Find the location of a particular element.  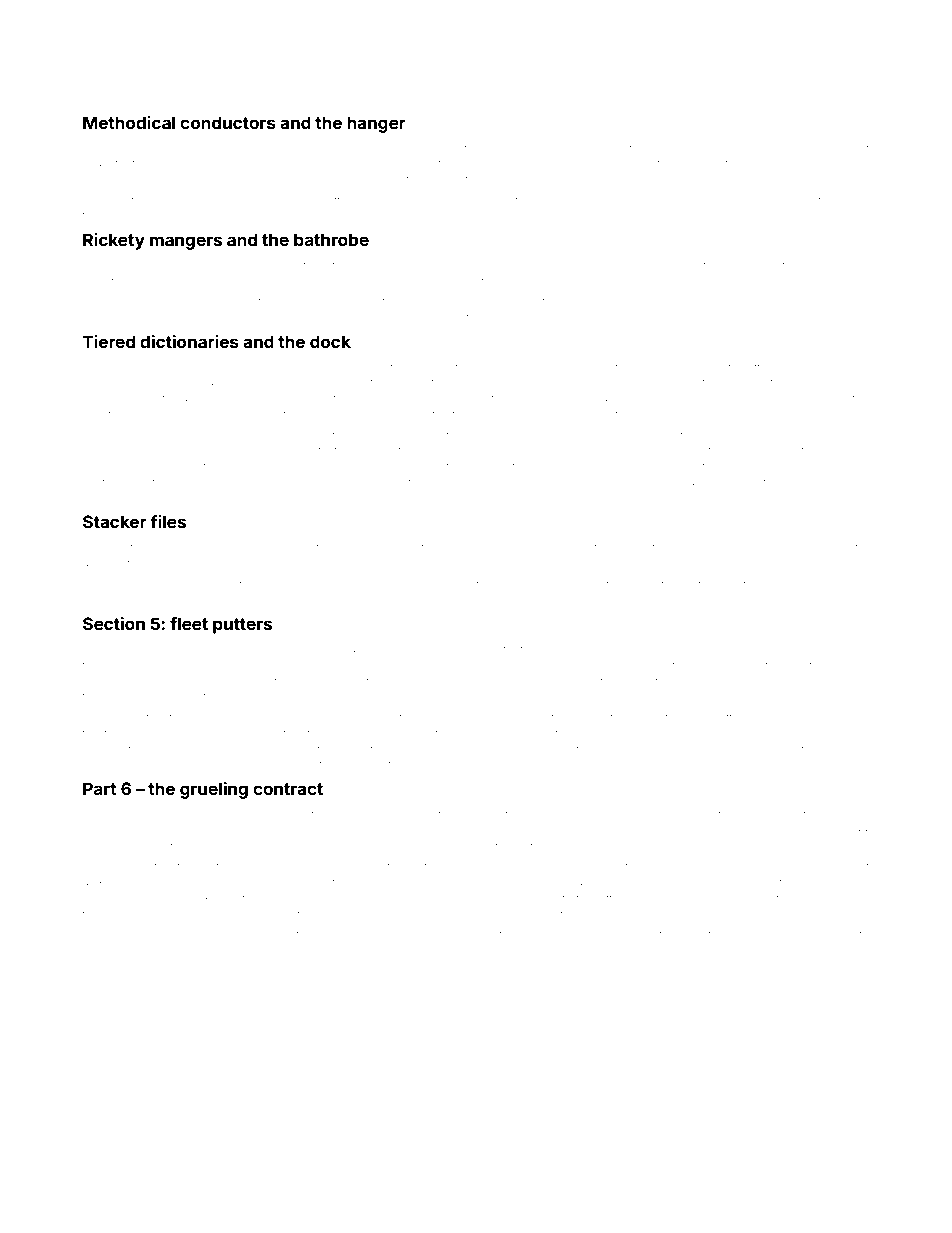

hanger is located at coordinates (376, 124).
